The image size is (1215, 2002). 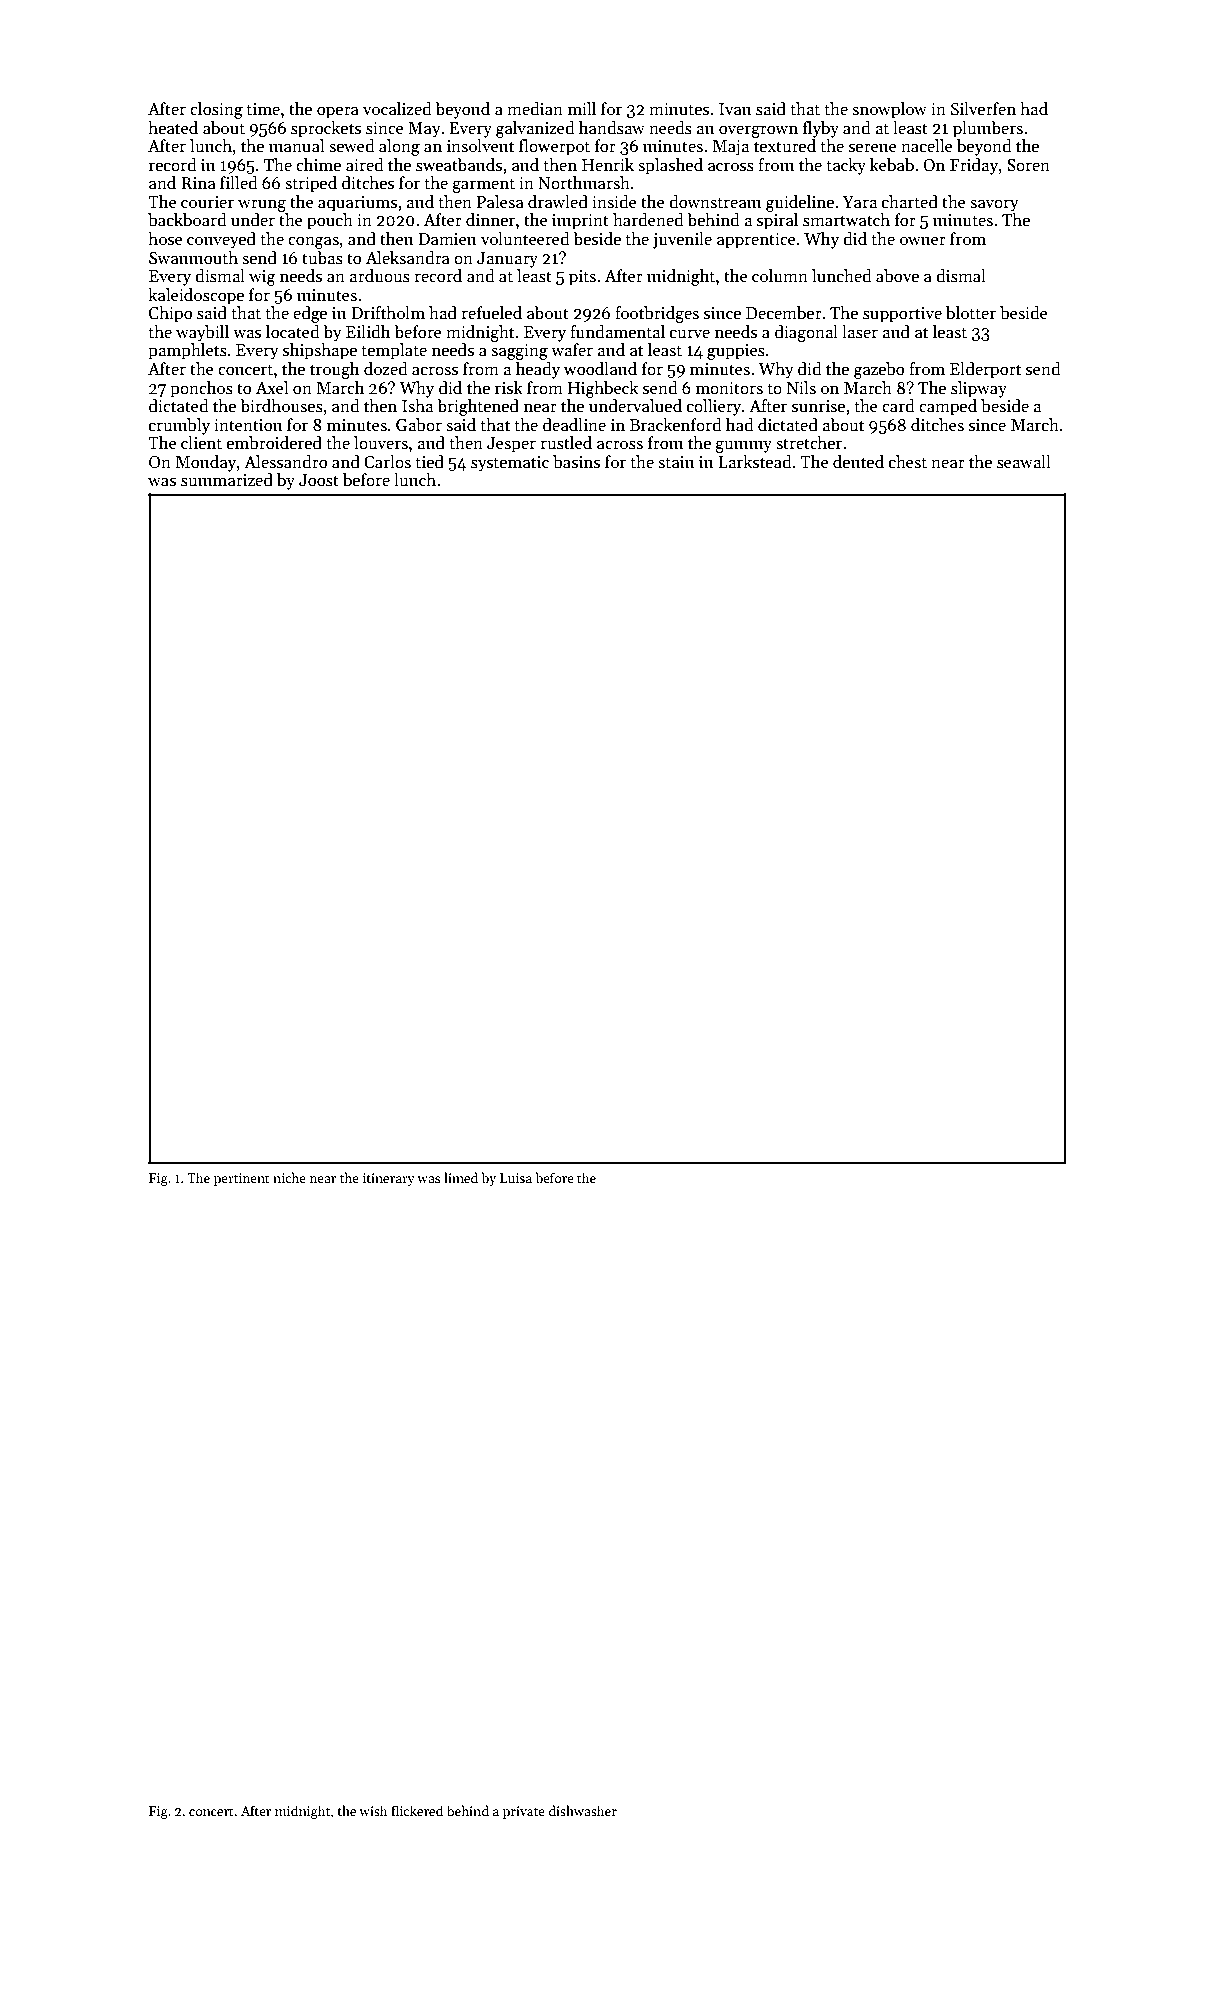 What do you see at coordinates (216, 110) in the screenshot?
I see `closing` at bounding box center [216, 110].
